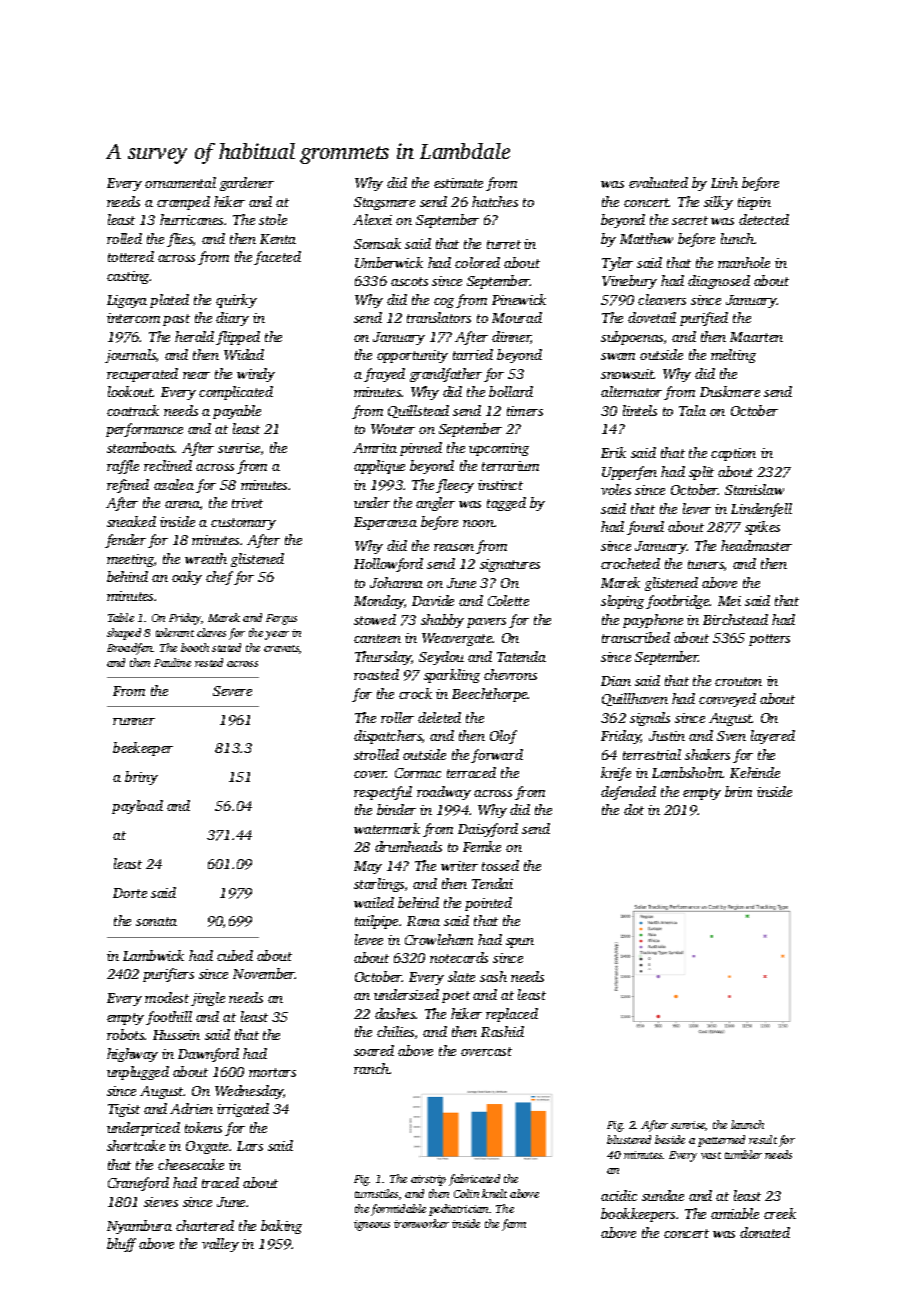 Image resolution: width=908 pixels, height=1316 pixels. I want to click on dot, so click(634, 809).
